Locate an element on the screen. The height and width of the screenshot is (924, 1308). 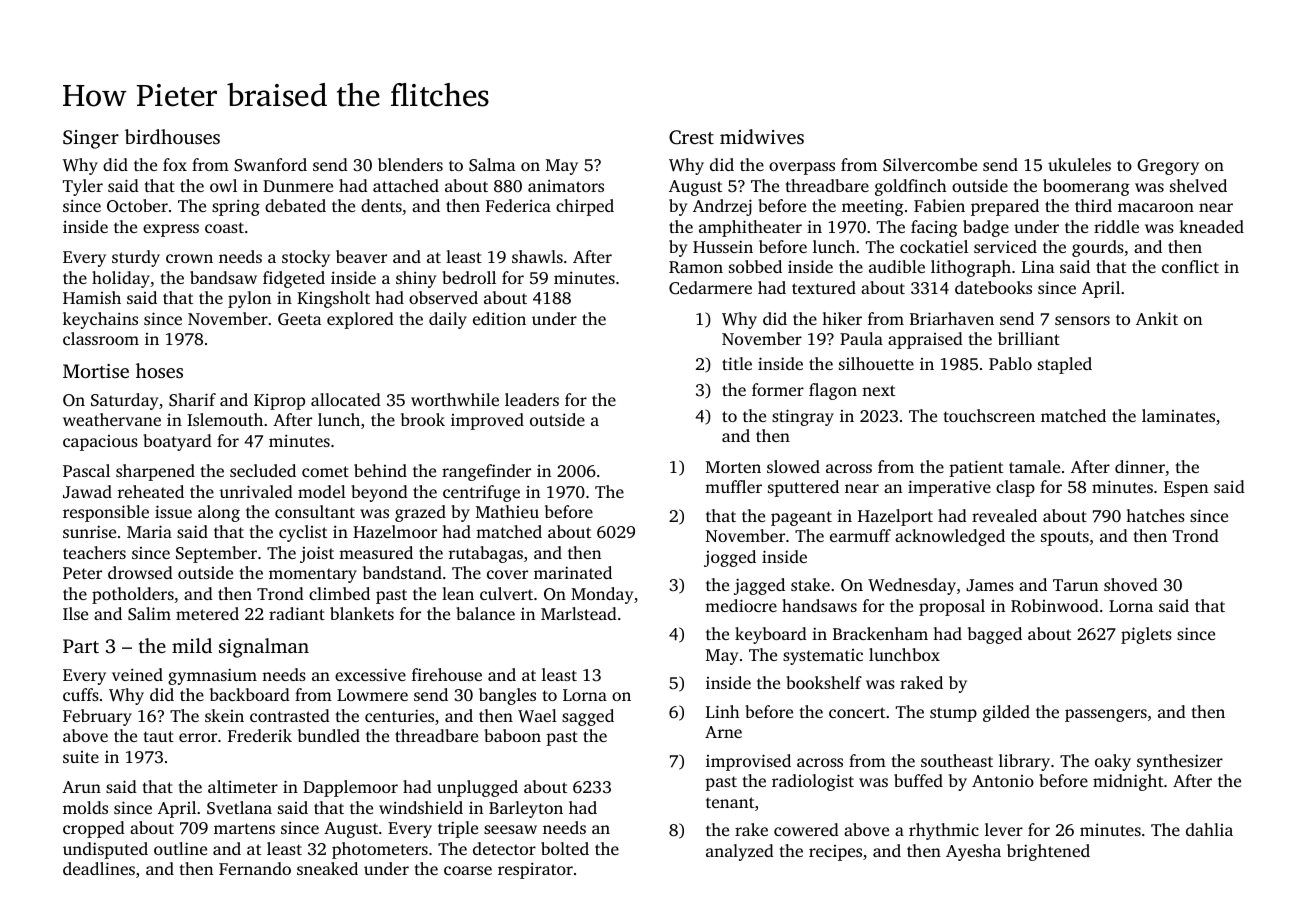
midwives is located at coordinates (762, 136).
